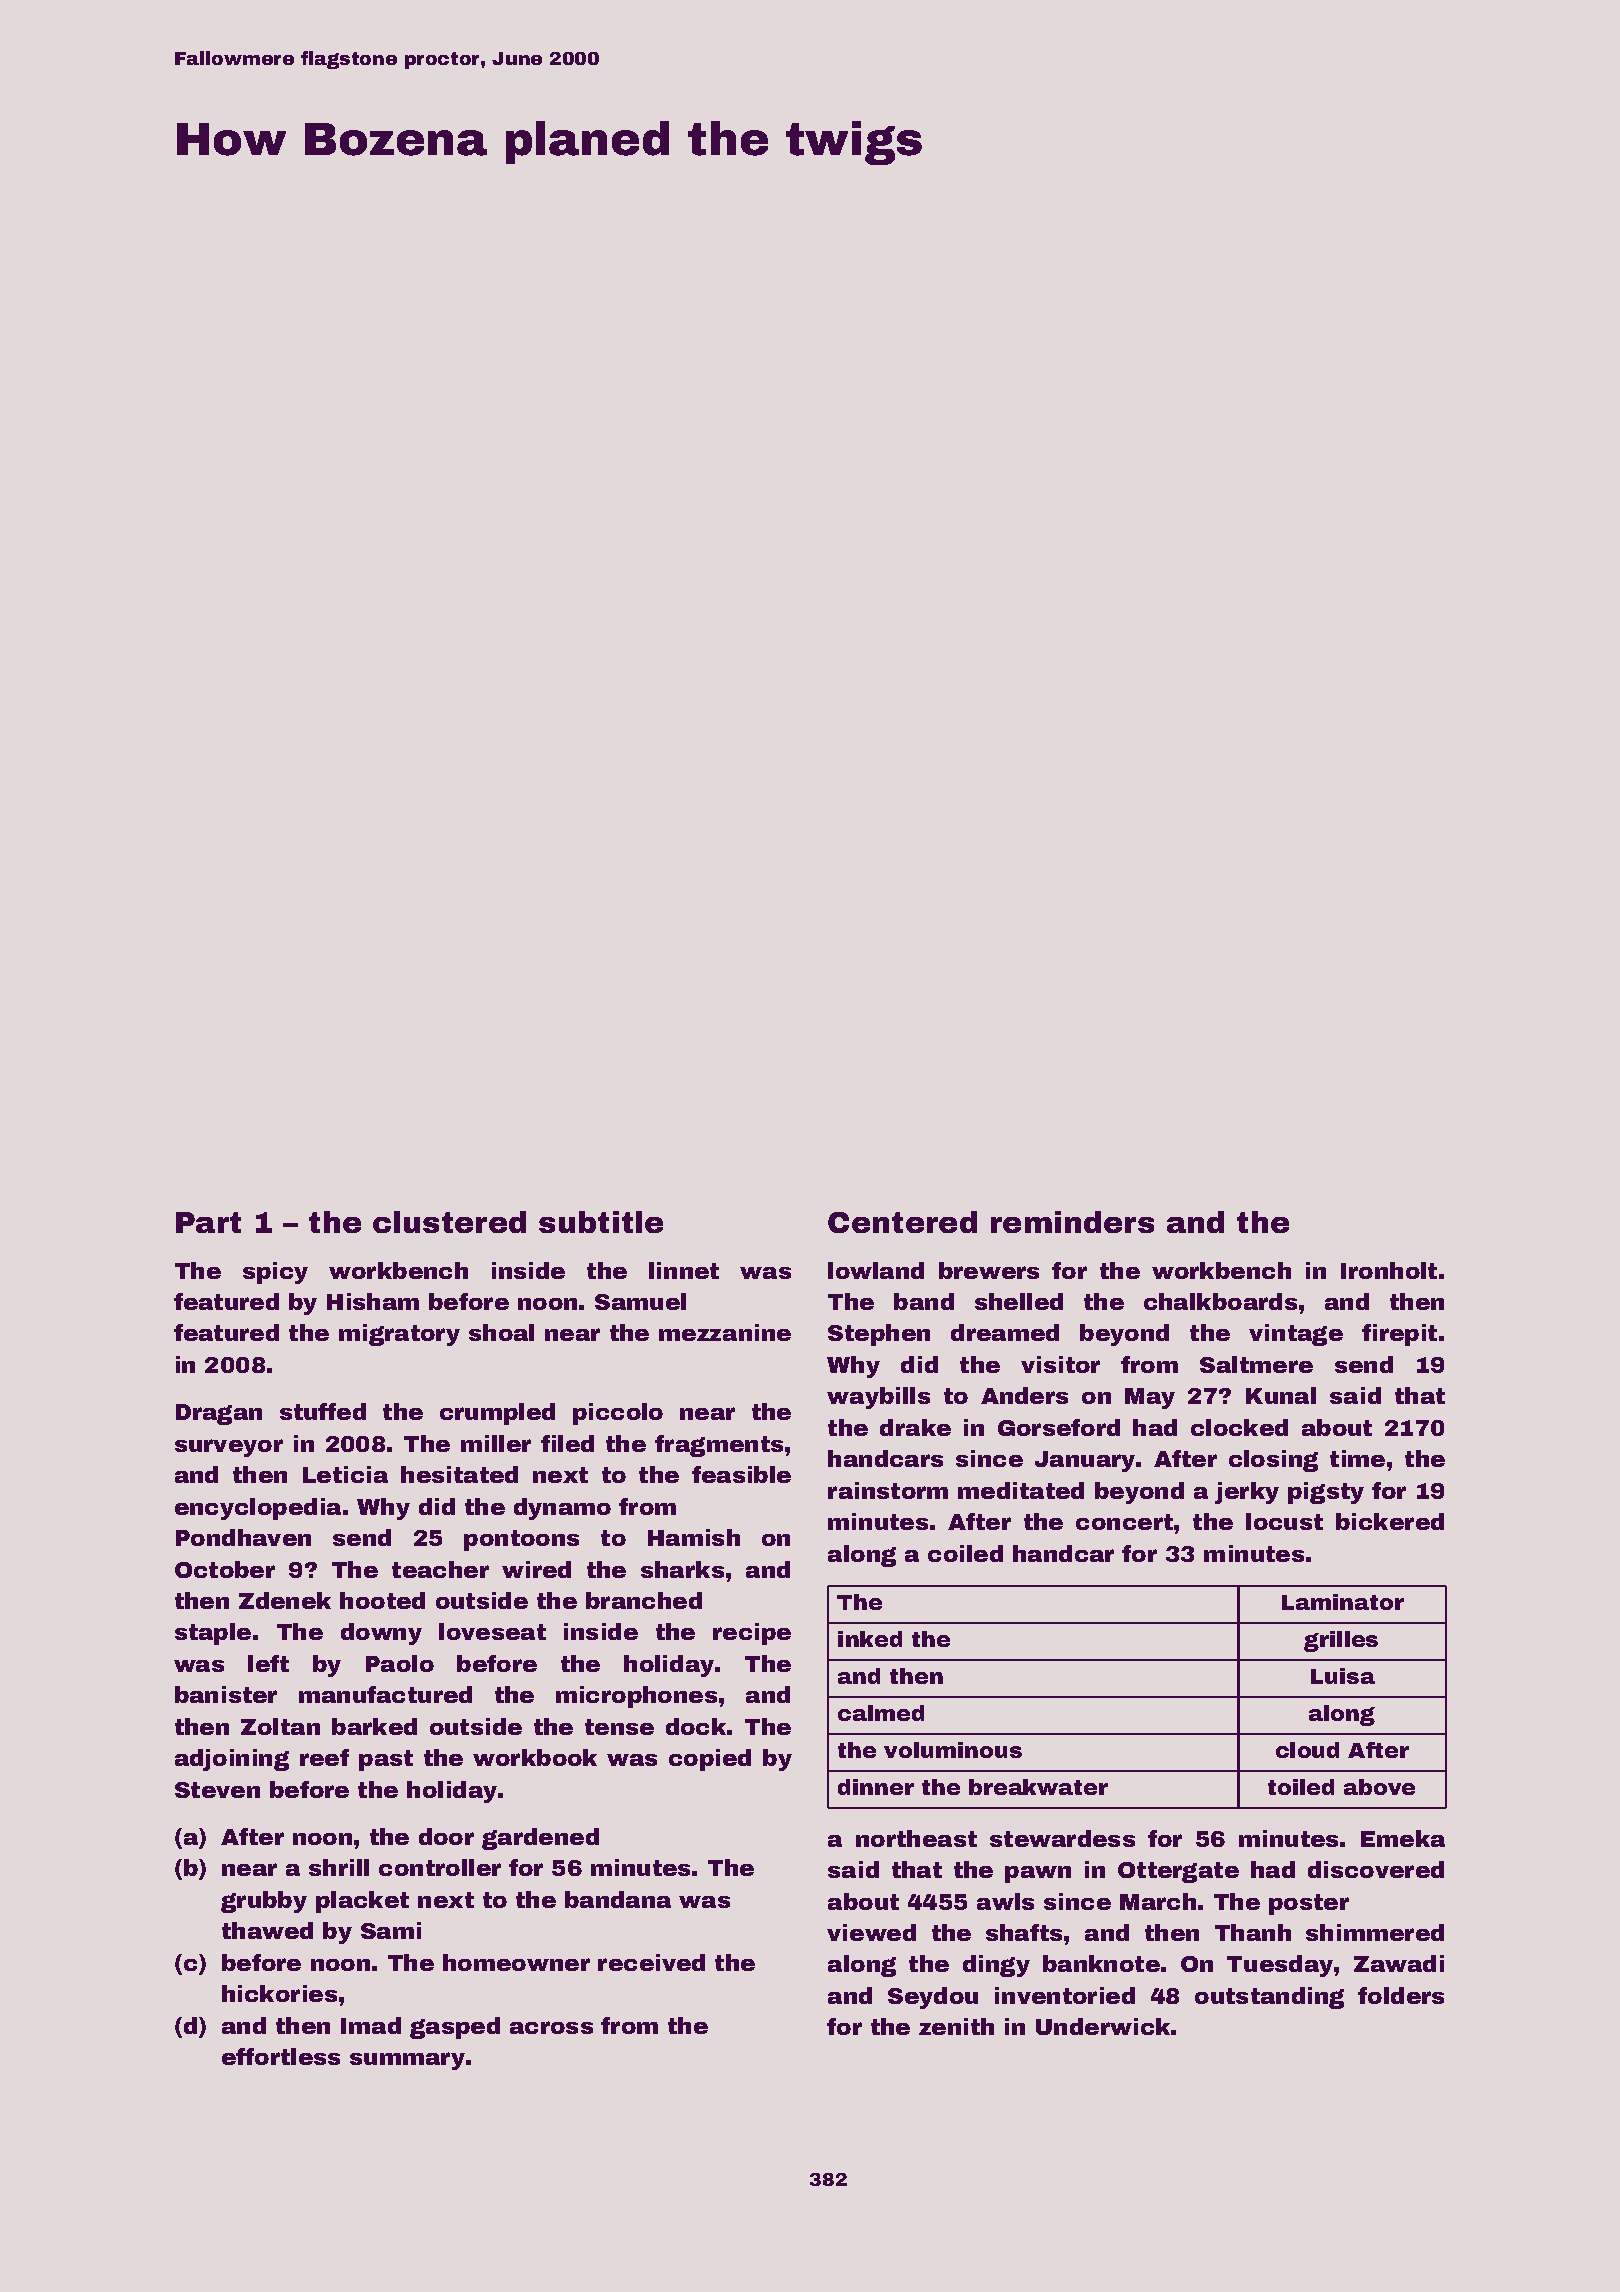  What do you see at coordinates (1343, 1602) in the screenshot?
I see `Laminator` at bounding box center [1343, 1602].
